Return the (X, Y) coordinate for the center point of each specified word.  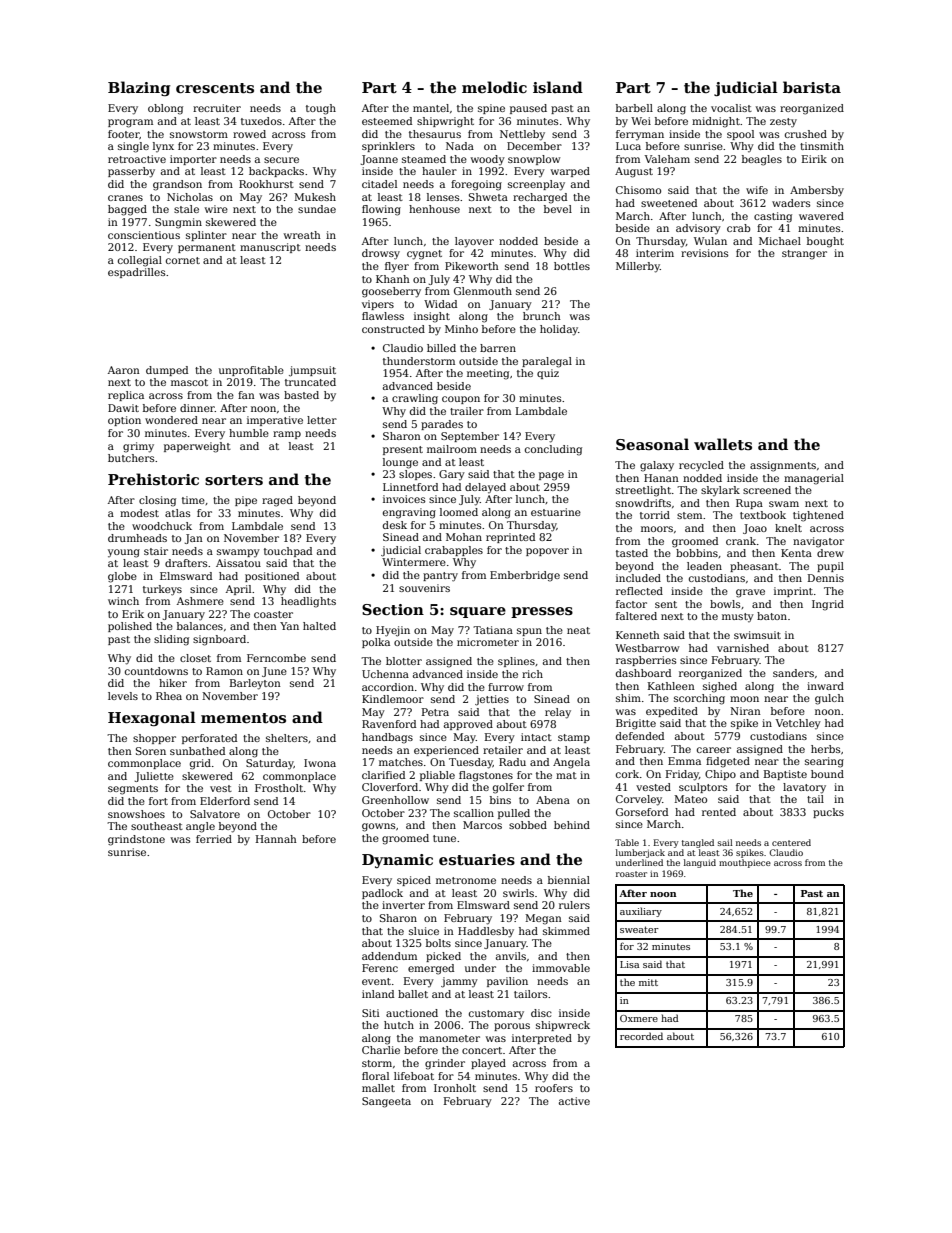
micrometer (488, 642)
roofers (554, 1088)
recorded (641, 1036)
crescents (215, 88)
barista (812, 87)
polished (130, 627)
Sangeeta (386, 1102)
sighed (720, 687)
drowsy (381, 254)
